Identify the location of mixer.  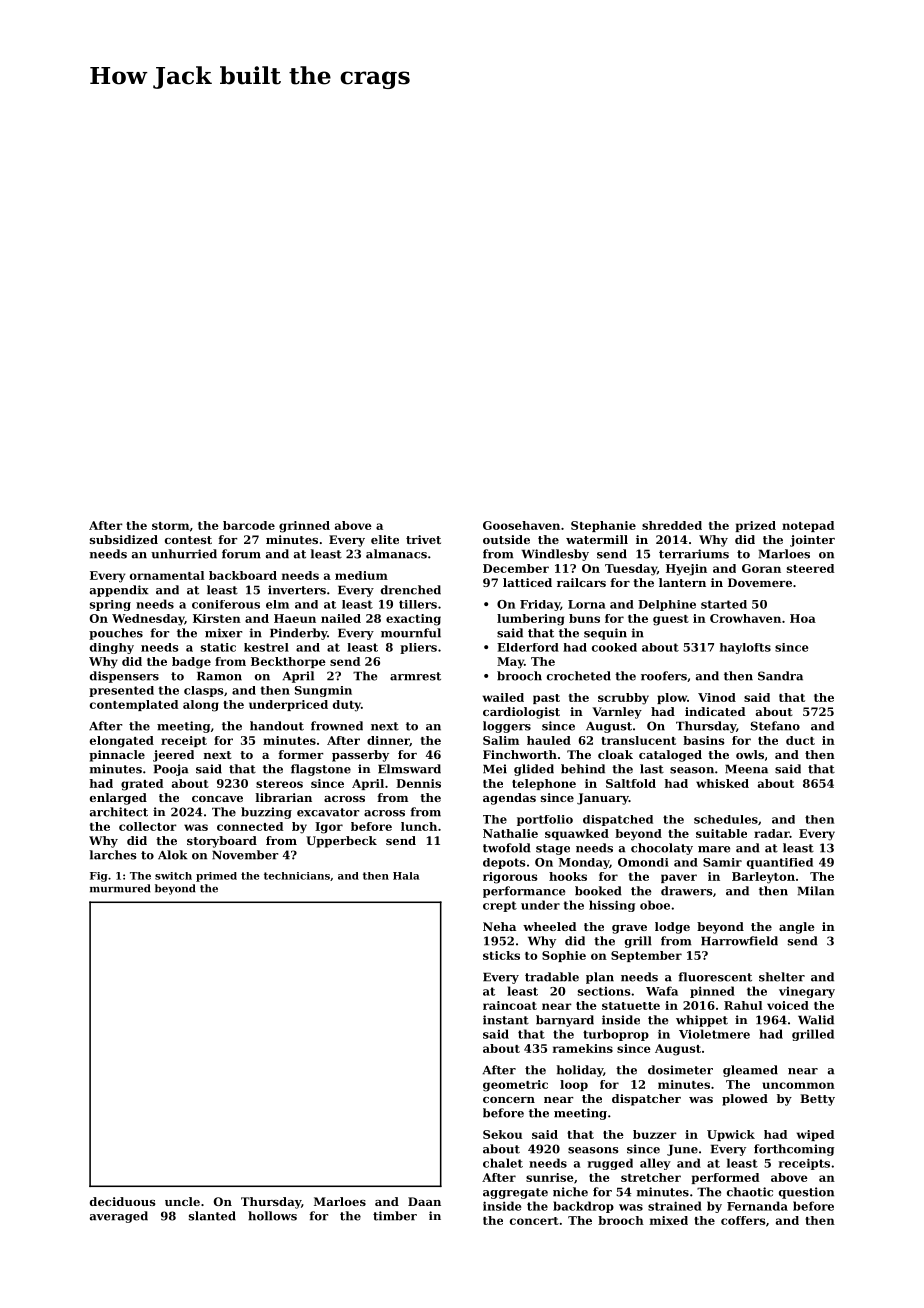
(223, 633).
